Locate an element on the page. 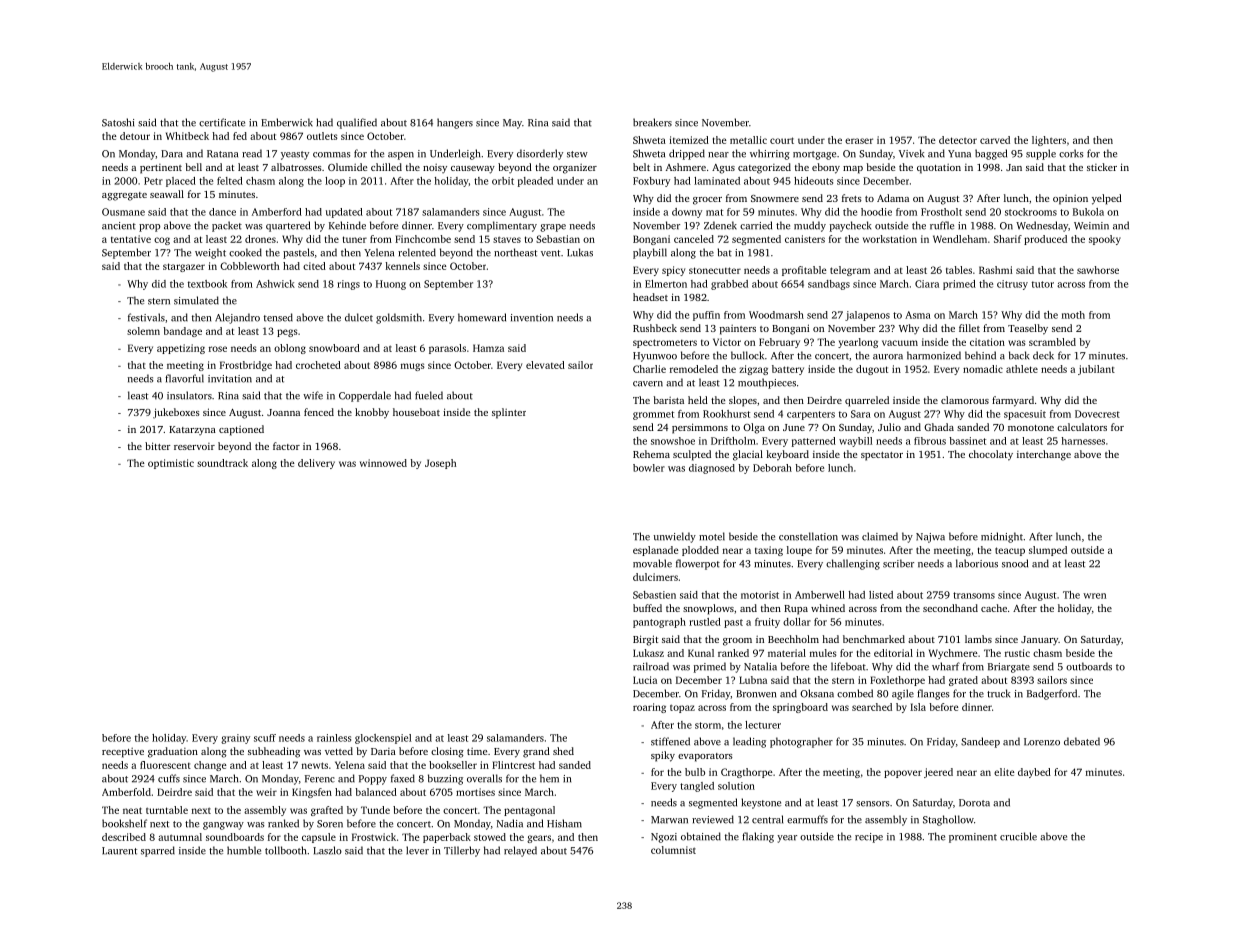 The width and height of the image is (1233, 952). detour is located at coordinates (135, 136).
